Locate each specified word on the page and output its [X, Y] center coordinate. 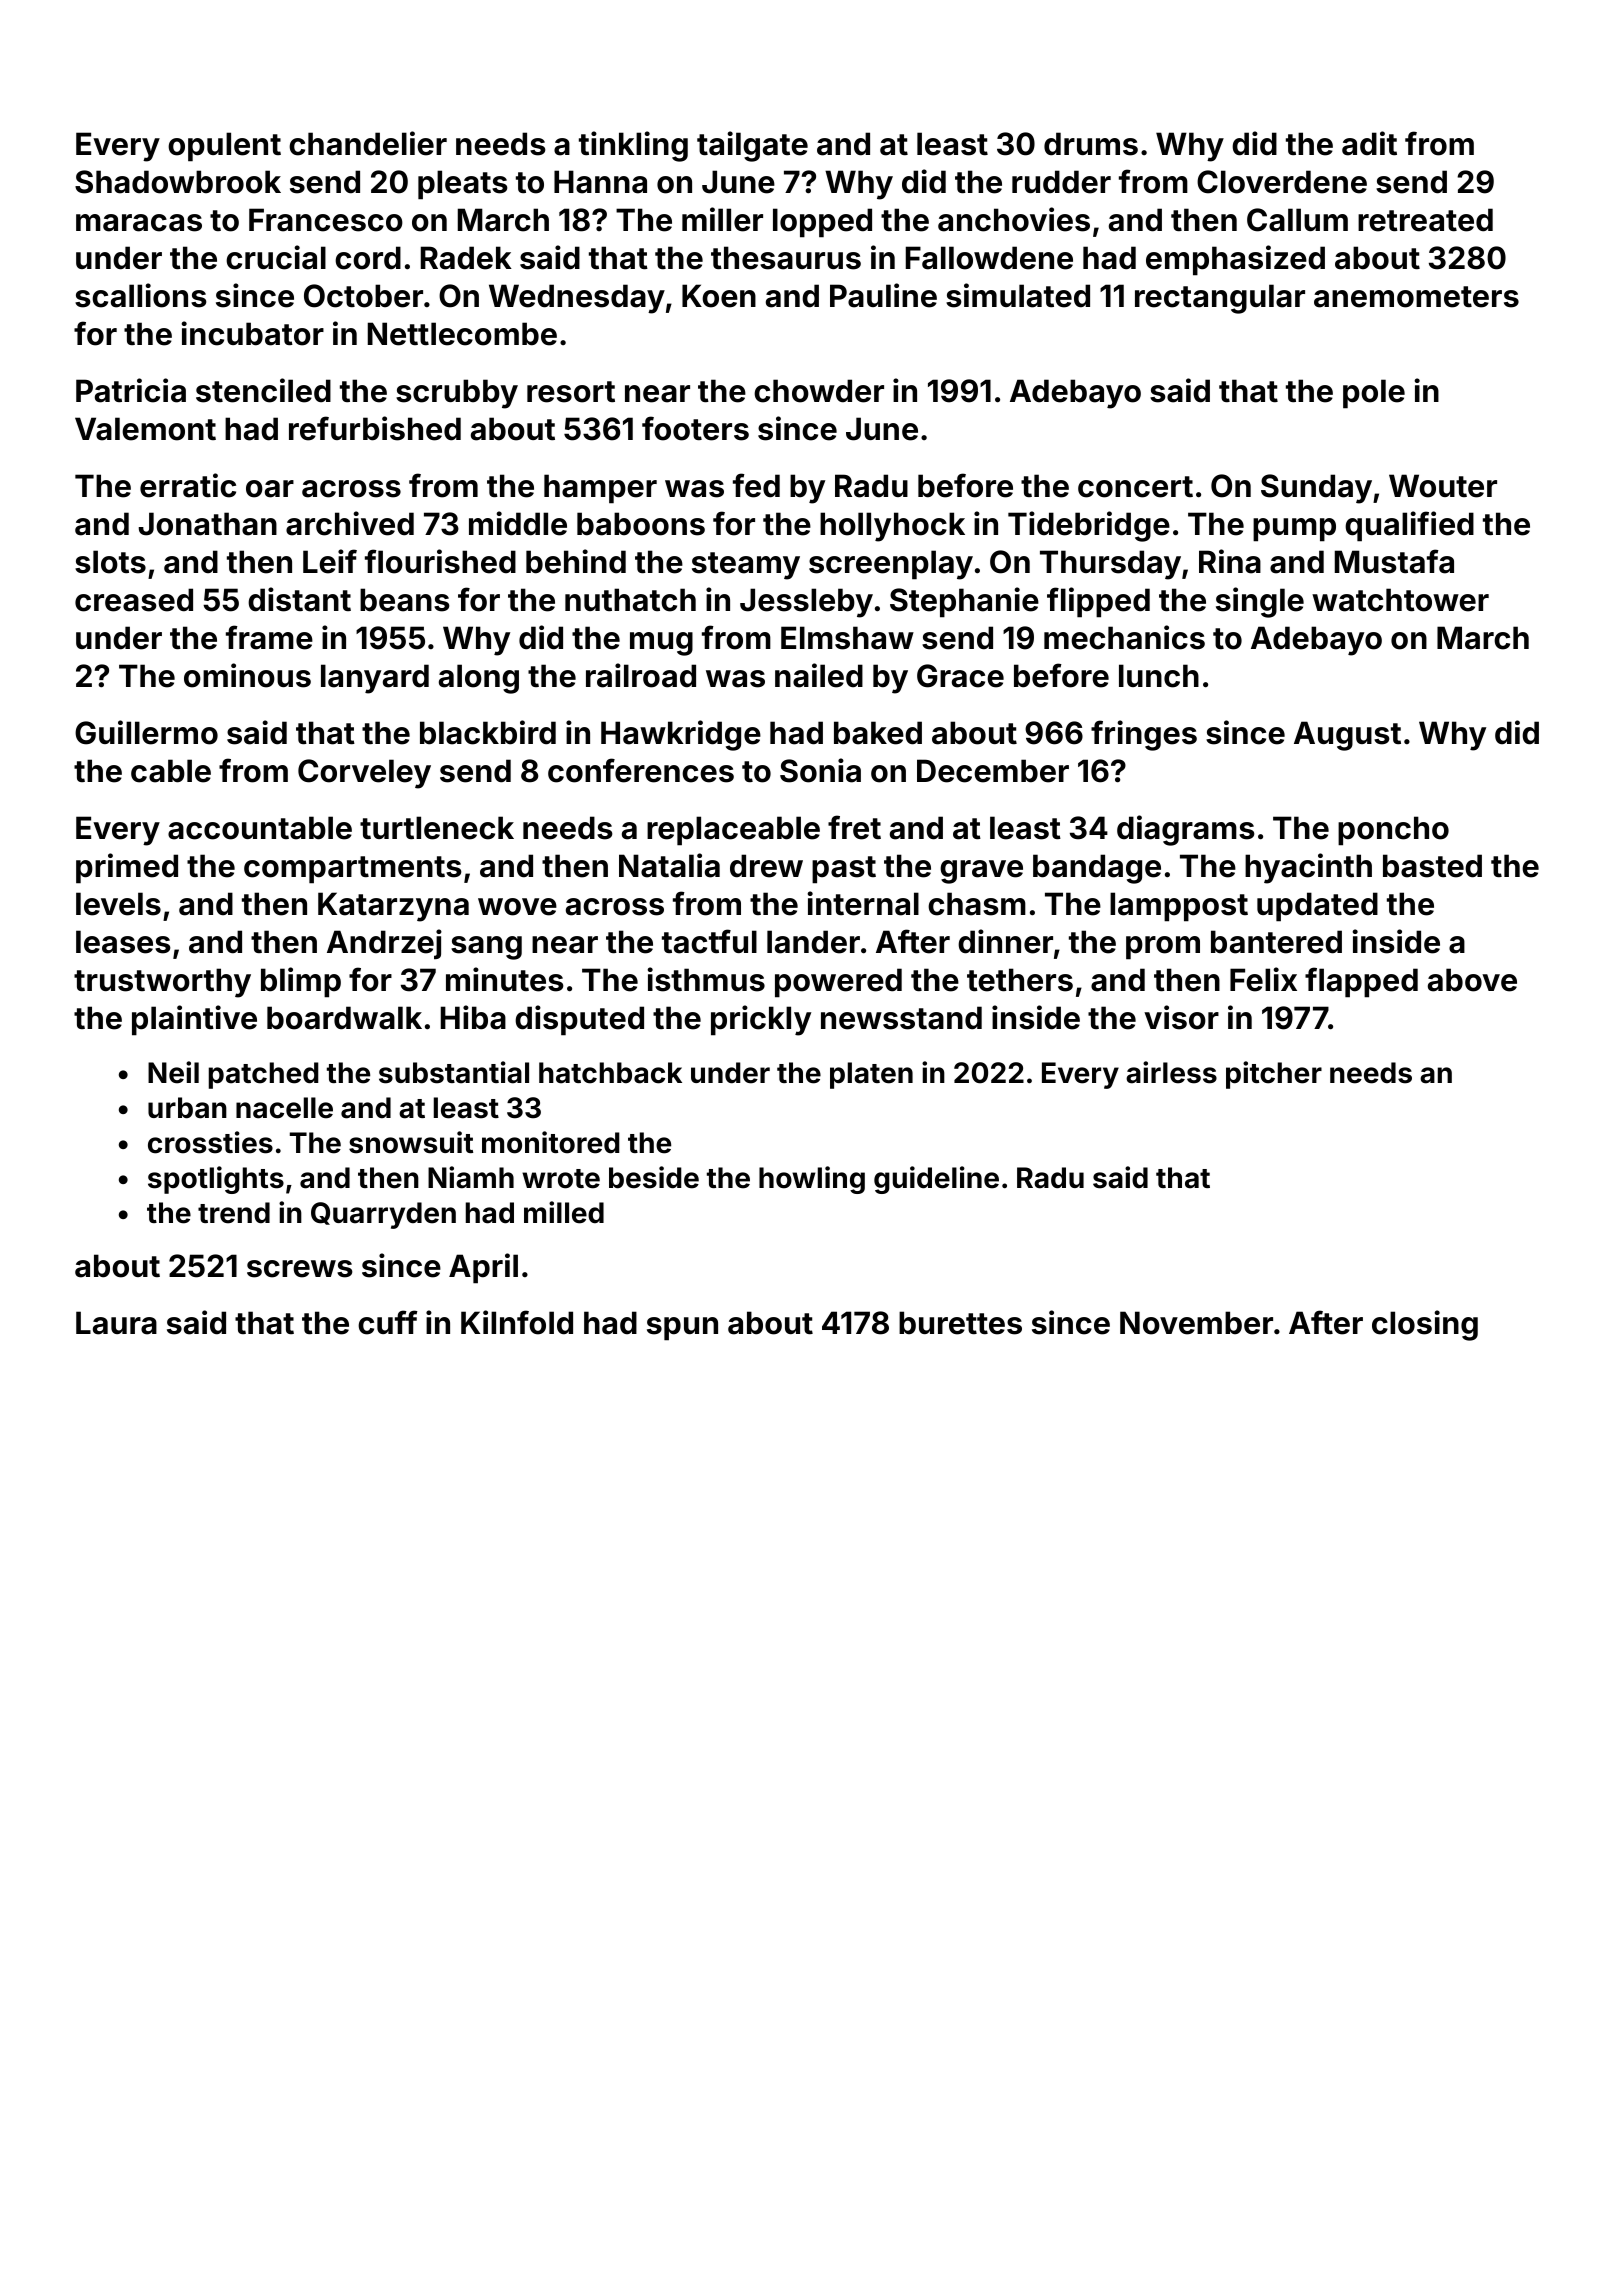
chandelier [368, 143]
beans [405, 600]
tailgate [752, 146]
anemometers [1416, 297]
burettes [960, 1323]
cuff [388, 1322]
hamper [600, 489]
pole [1374, 394]
